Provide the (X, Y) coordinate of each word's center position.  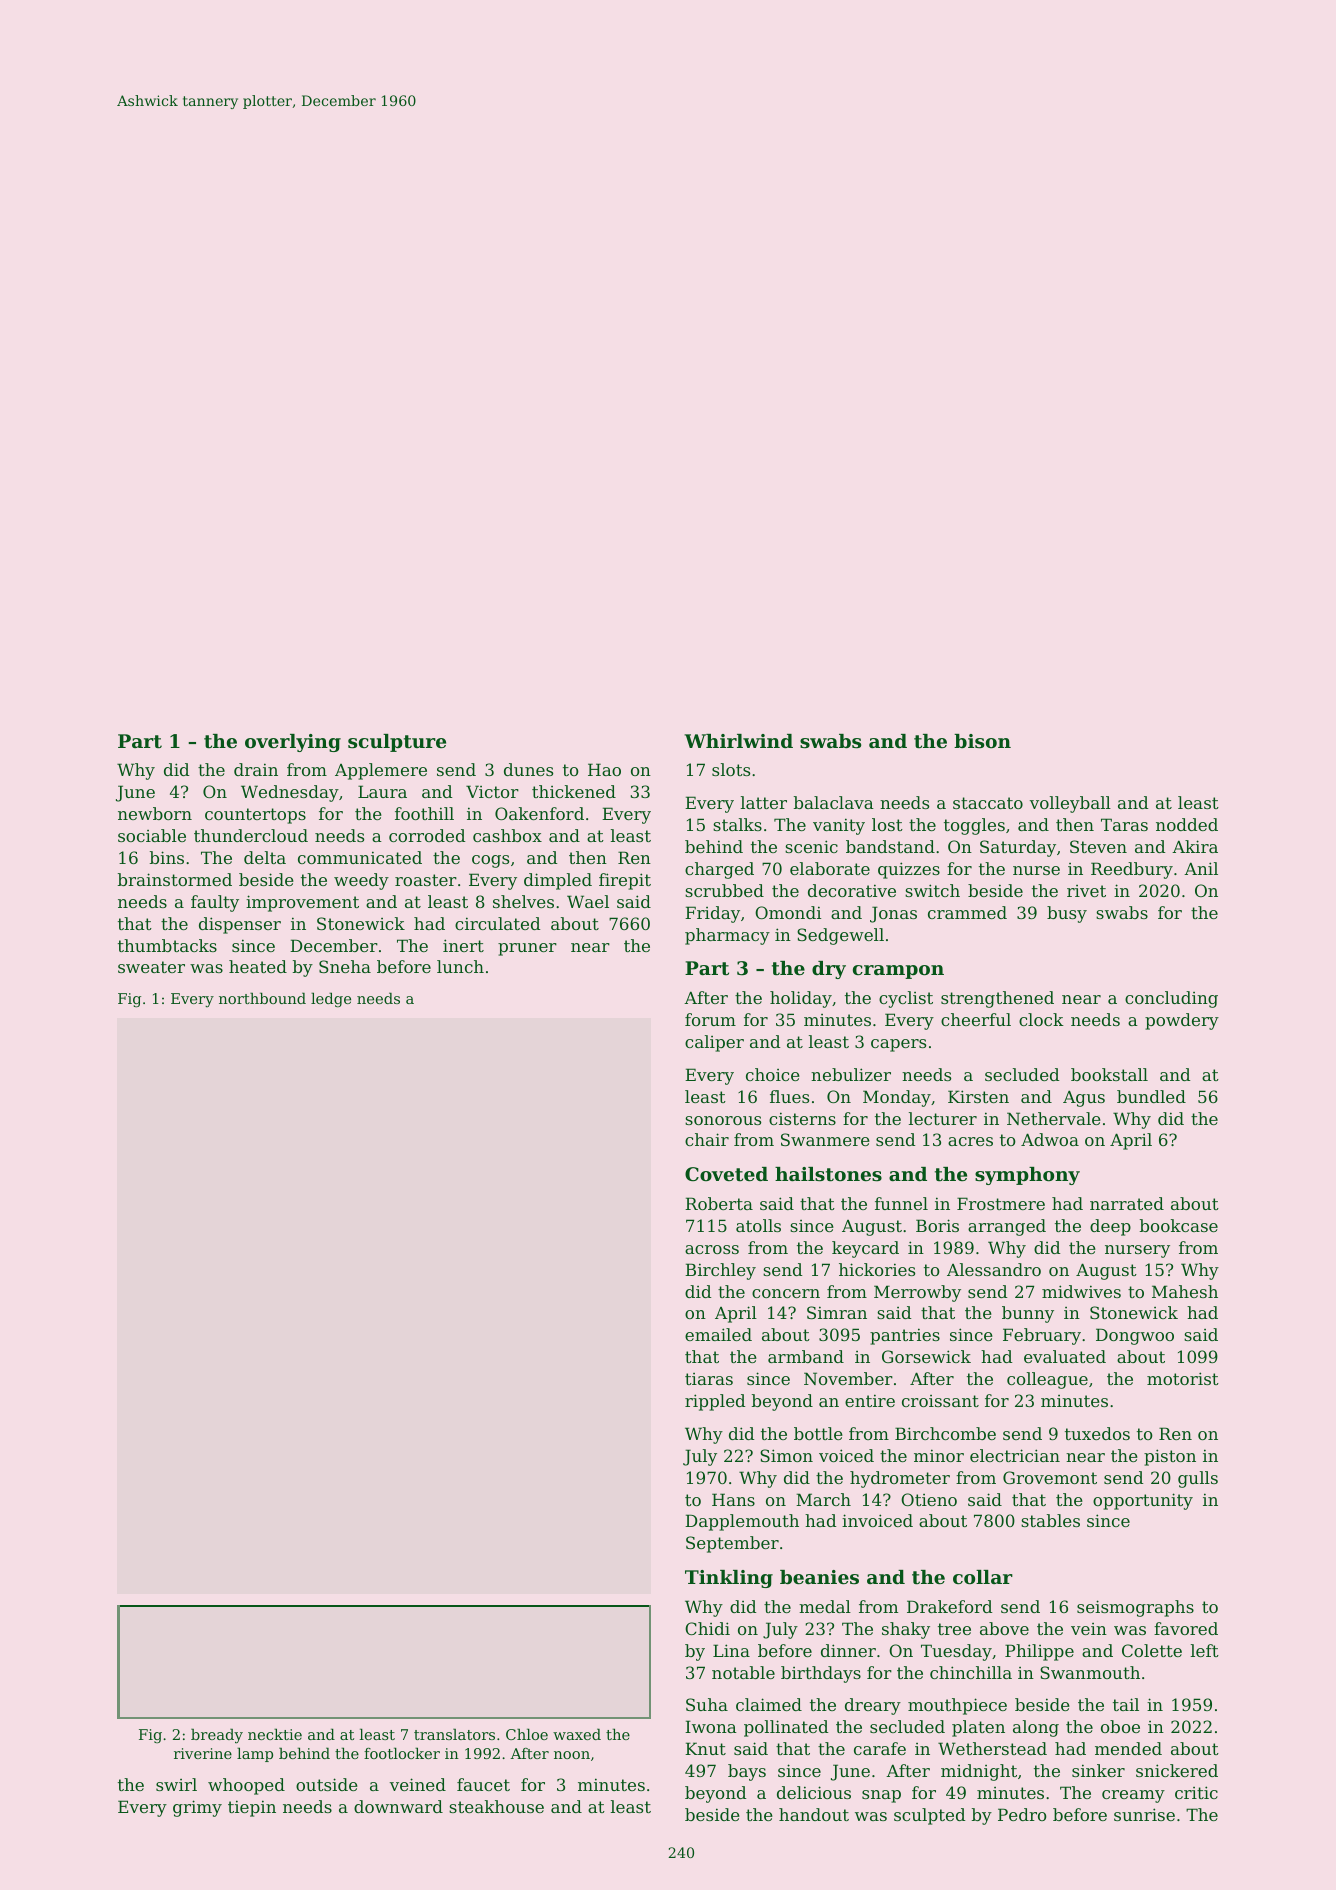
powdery (1182, 1021)
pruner (527, 949)
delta (265, 857)
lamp (255, 1754)
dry (829, 970)
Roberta (719, 1203)
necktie (275, 1734)
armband (806, 1356)
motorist (1183, 1378)
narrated (1127, 1203)
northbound (262, 998)
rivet (1086, 891)
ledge (331, 999)
